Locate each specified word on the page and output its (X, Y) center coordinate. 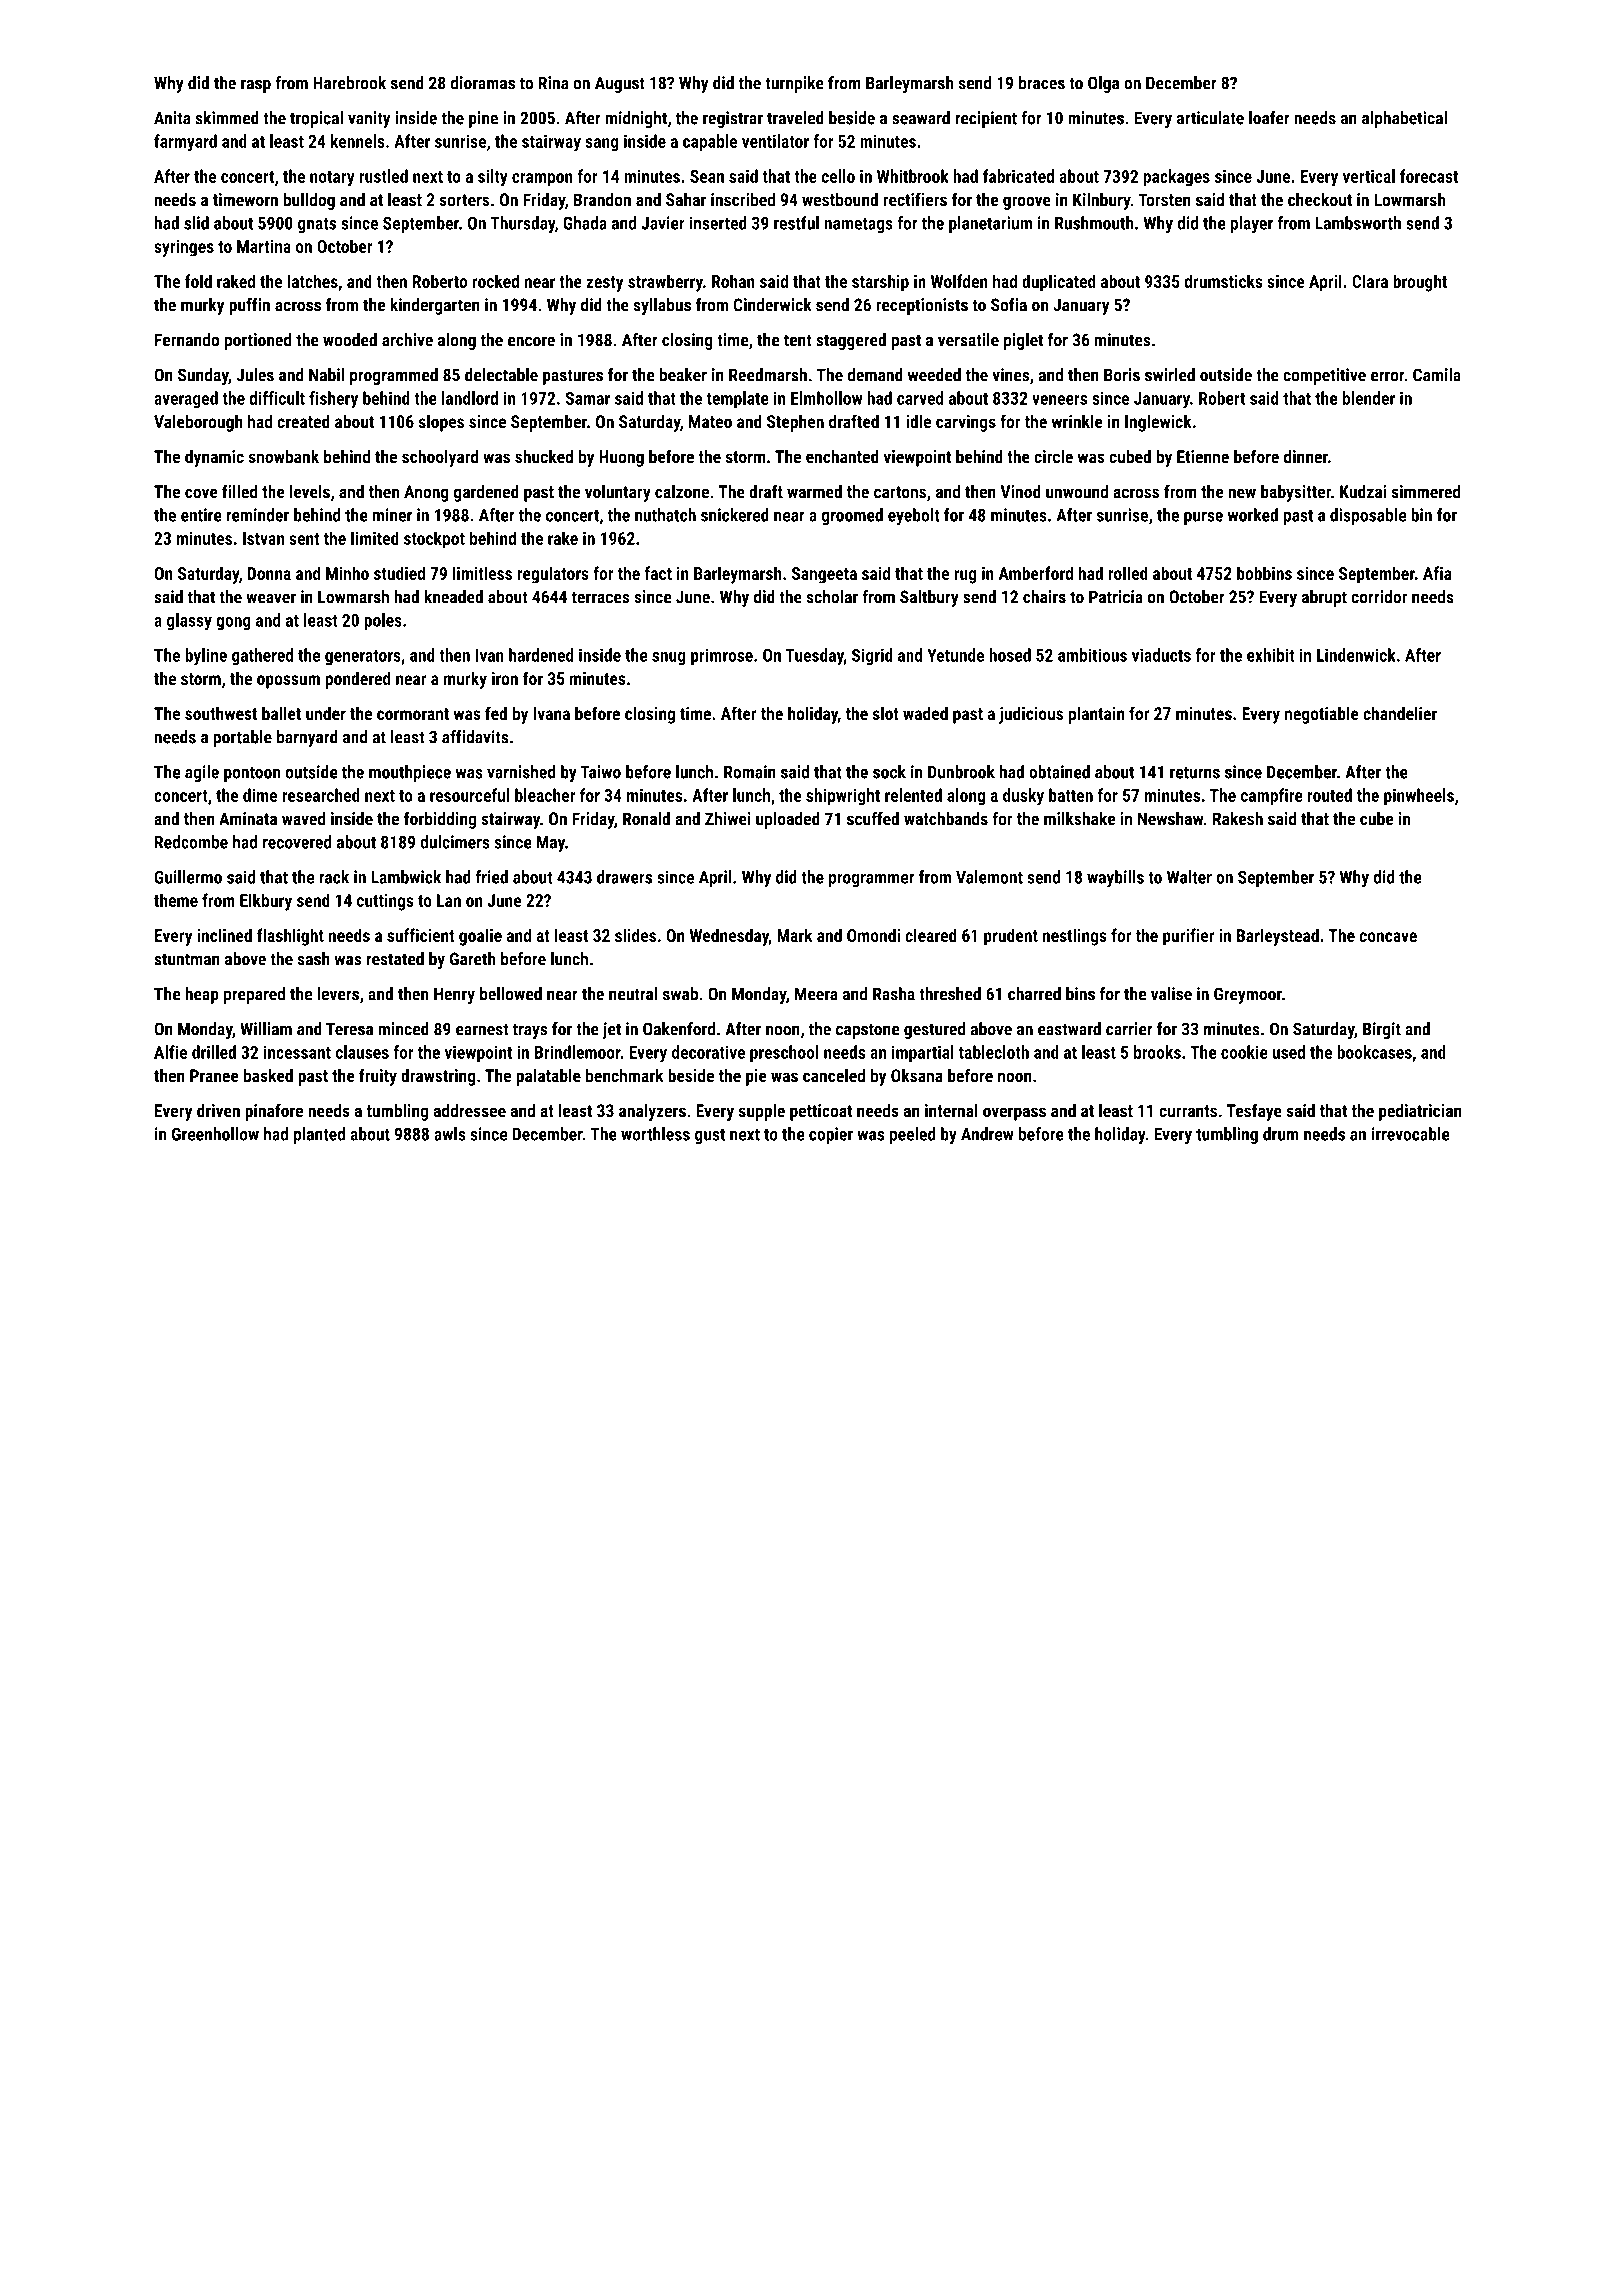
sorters (464, 200)
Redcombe (191, 842)
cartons (900, 492)
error (1387, 377)
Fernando (187, 340)
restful (796, 223)
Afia (1437, 573)
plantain (1096, 715)
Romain (750, 772)
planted (319, 1135)
